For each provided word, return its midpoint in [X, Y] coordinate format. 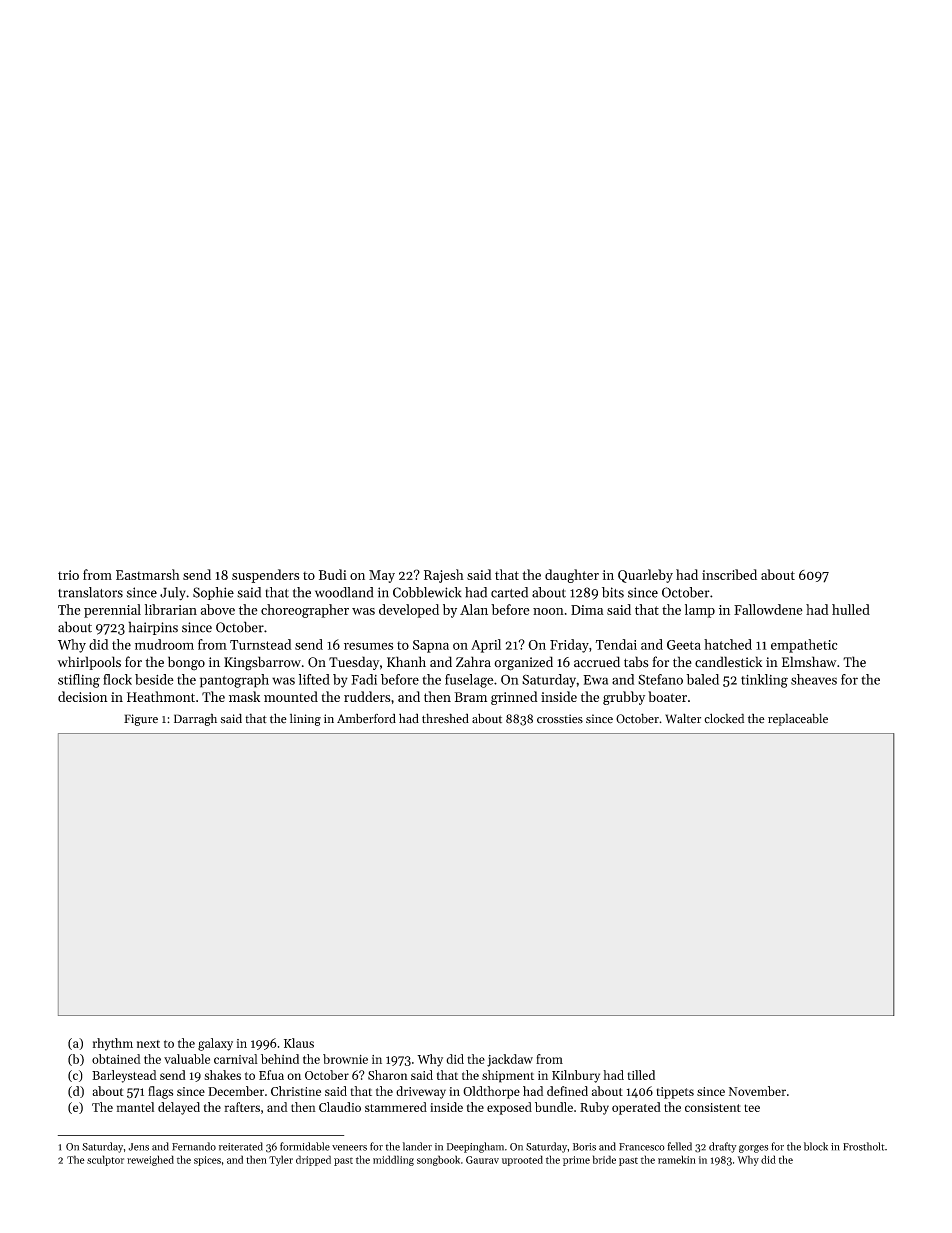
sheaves [814, 679]
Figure [141, 720]
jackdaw [510, 1060]
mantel [135, 1107]
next [148, 1044]
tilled [641, 1075]
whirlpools [89, 663]
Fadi [364, 679]
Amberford [366, 718]
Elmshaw [809, 662]
